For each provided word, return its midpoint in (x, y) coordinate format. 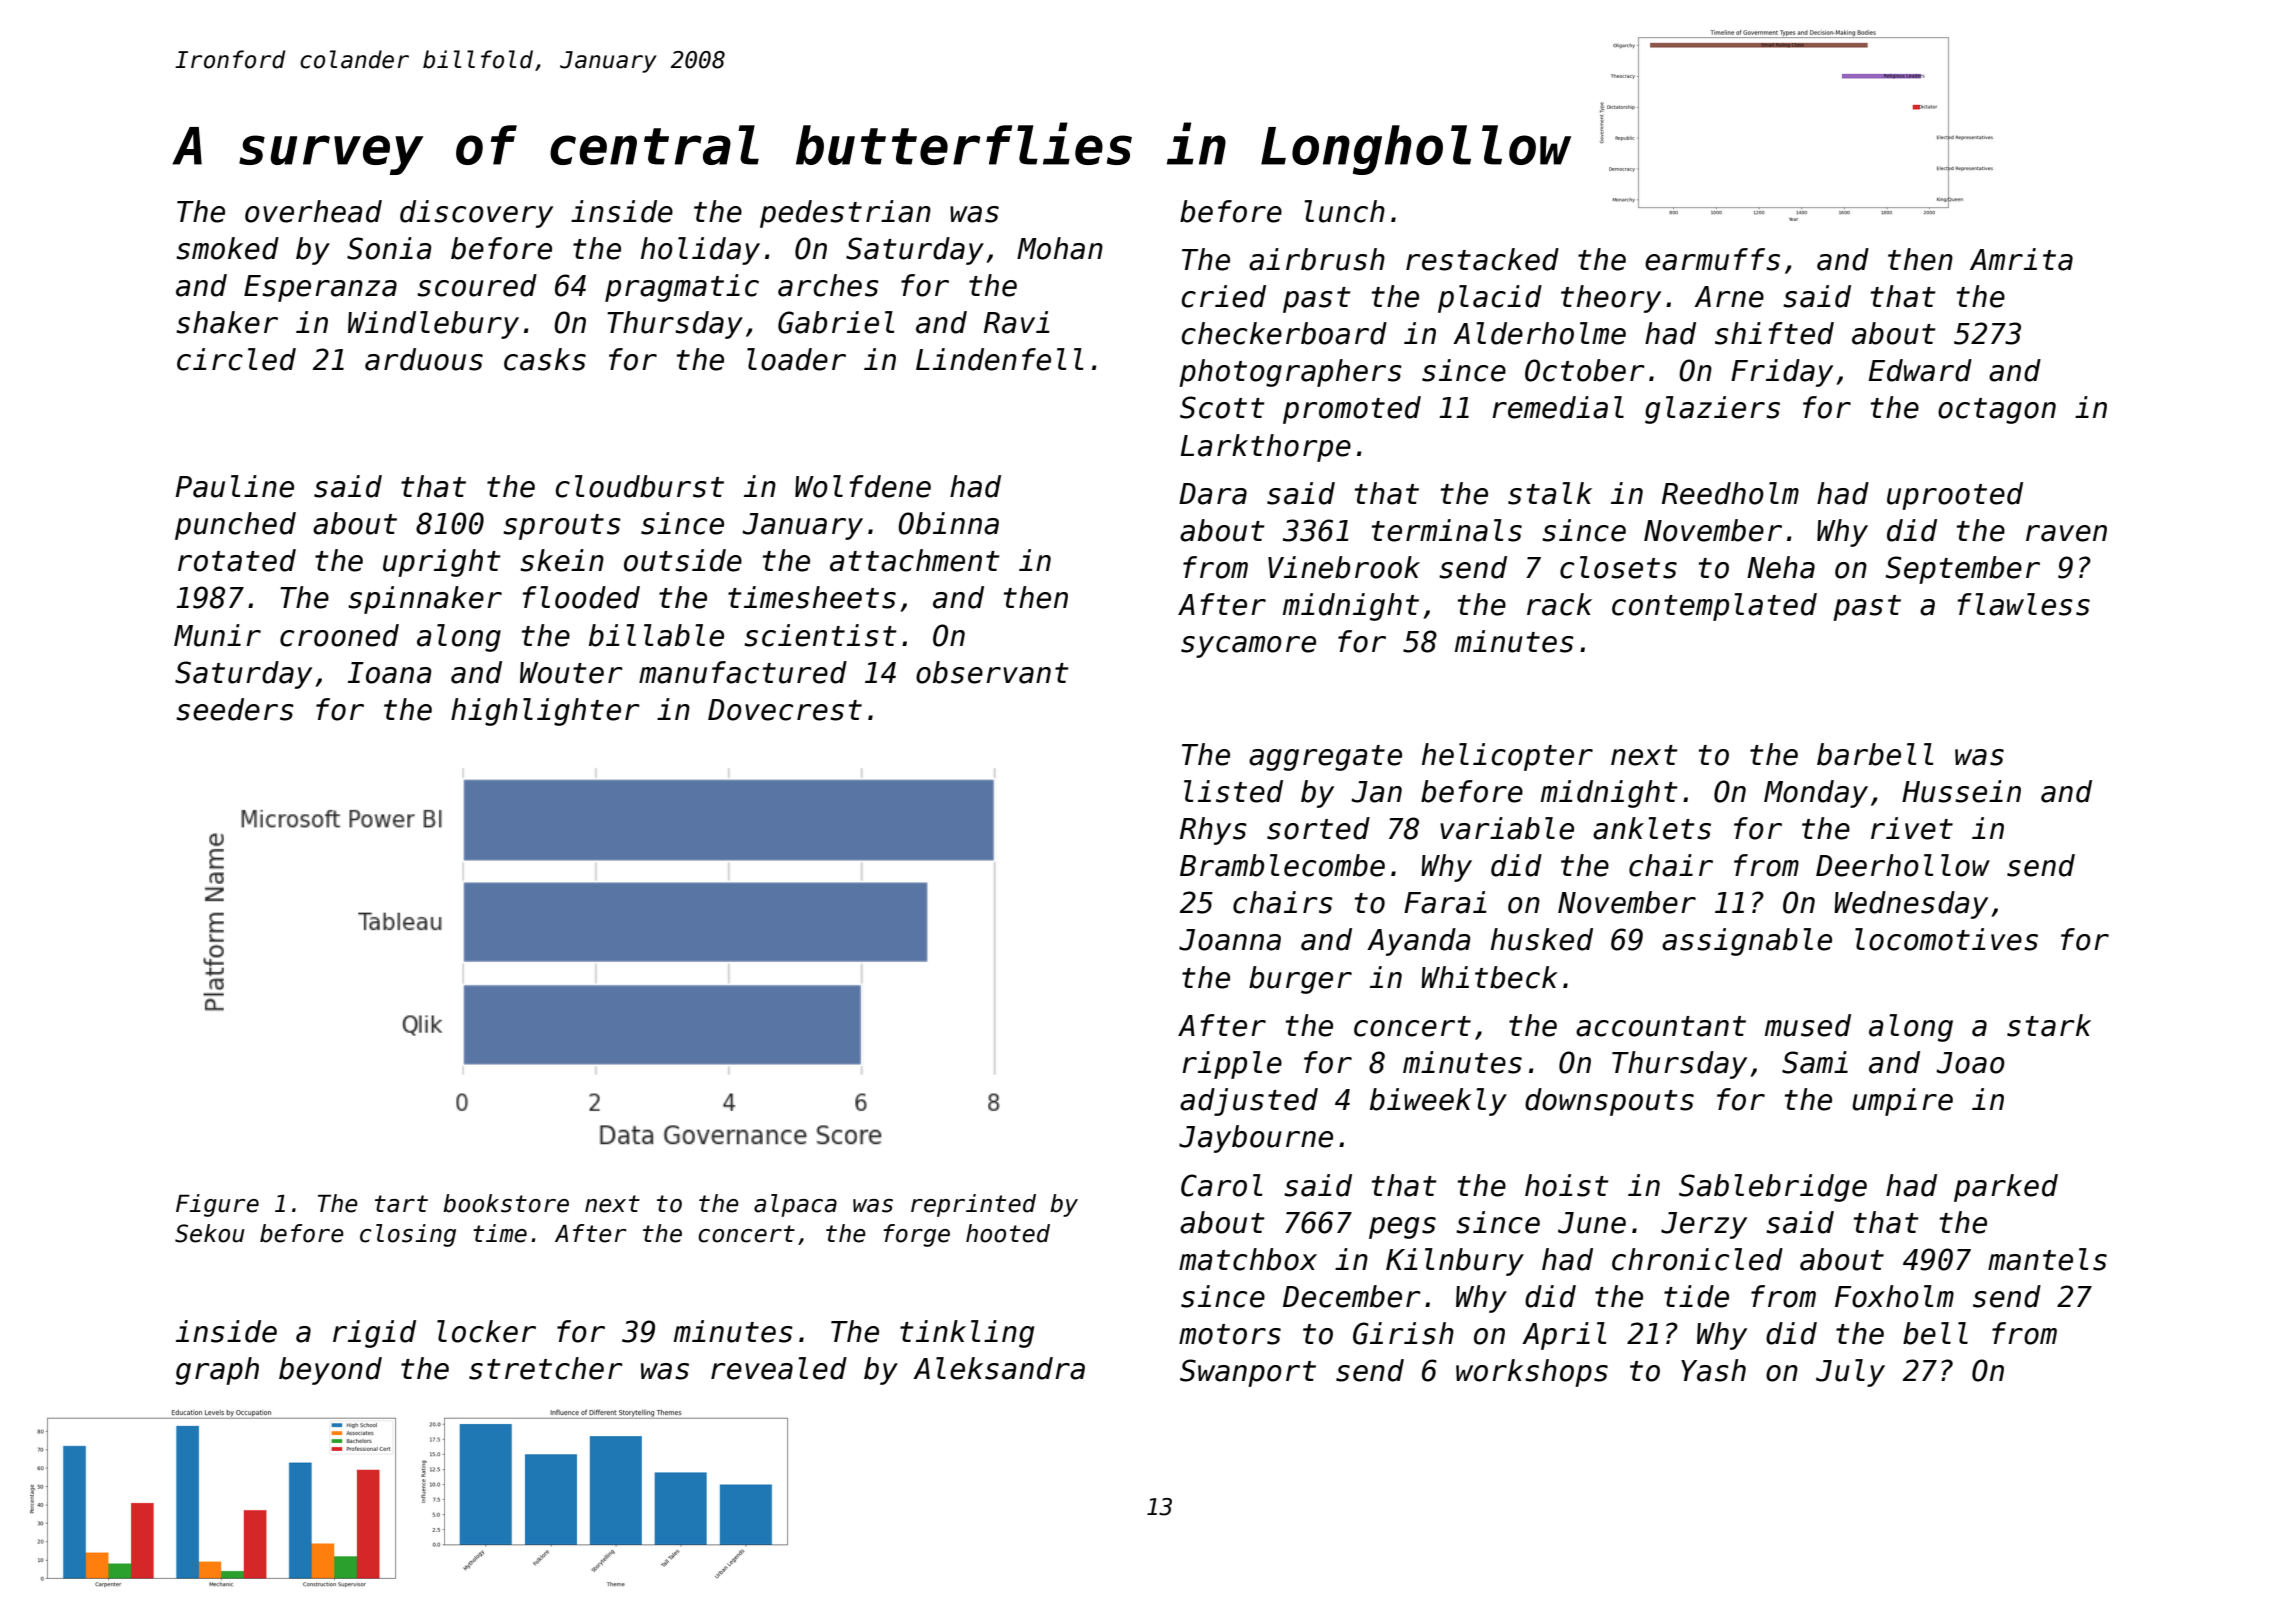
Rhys (1213, 831)
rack (1559, 604)
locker (486, 1331)
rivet (1912, 828)
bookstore (506, 1203)
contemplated (1714, 607)
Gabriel (836, 322)
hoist (1567, 1185)
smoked (227, 248)
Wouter (571, 673)
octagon (1997, 411)
